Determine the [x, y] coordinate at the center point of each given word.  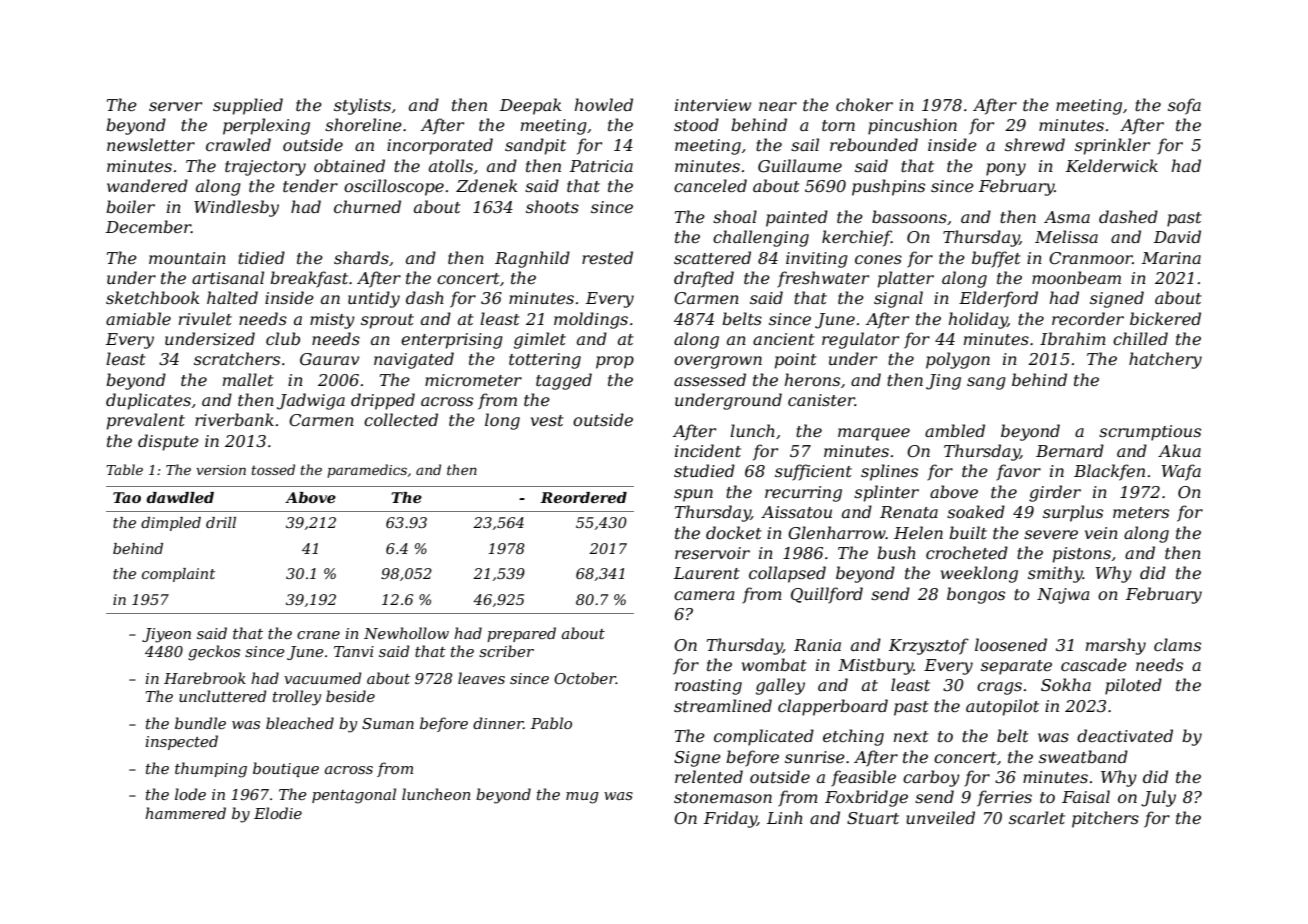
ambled [955, 430]
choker [864, 104]
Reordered [583, 497]
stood [696, 124]
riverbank [234, 419]
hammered [185, 813]
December [148, 226]
